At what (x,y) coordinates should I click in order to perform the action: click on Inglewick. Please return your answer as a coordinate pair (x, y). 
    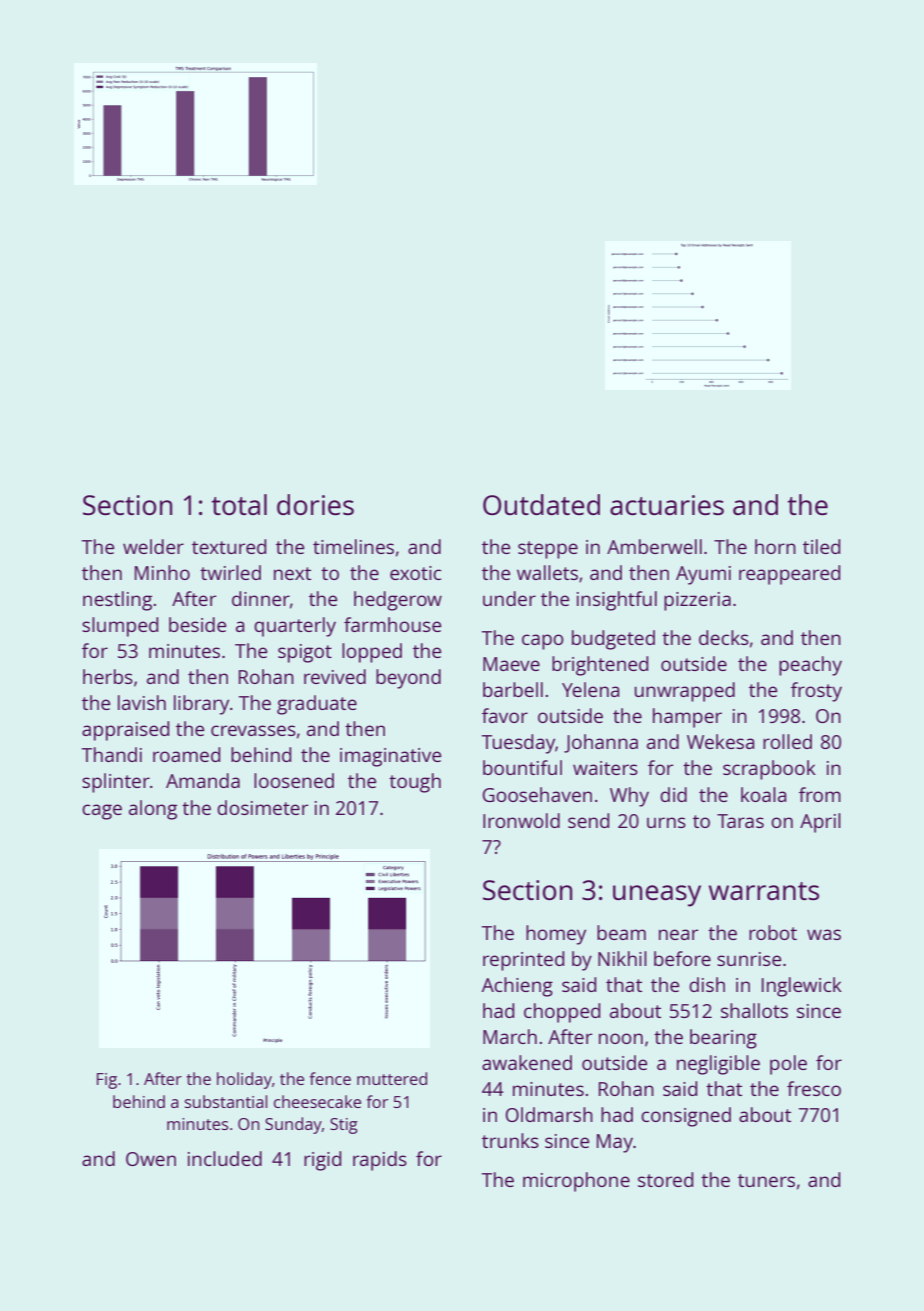
    Looking at the image, I should click on (802, 987).
